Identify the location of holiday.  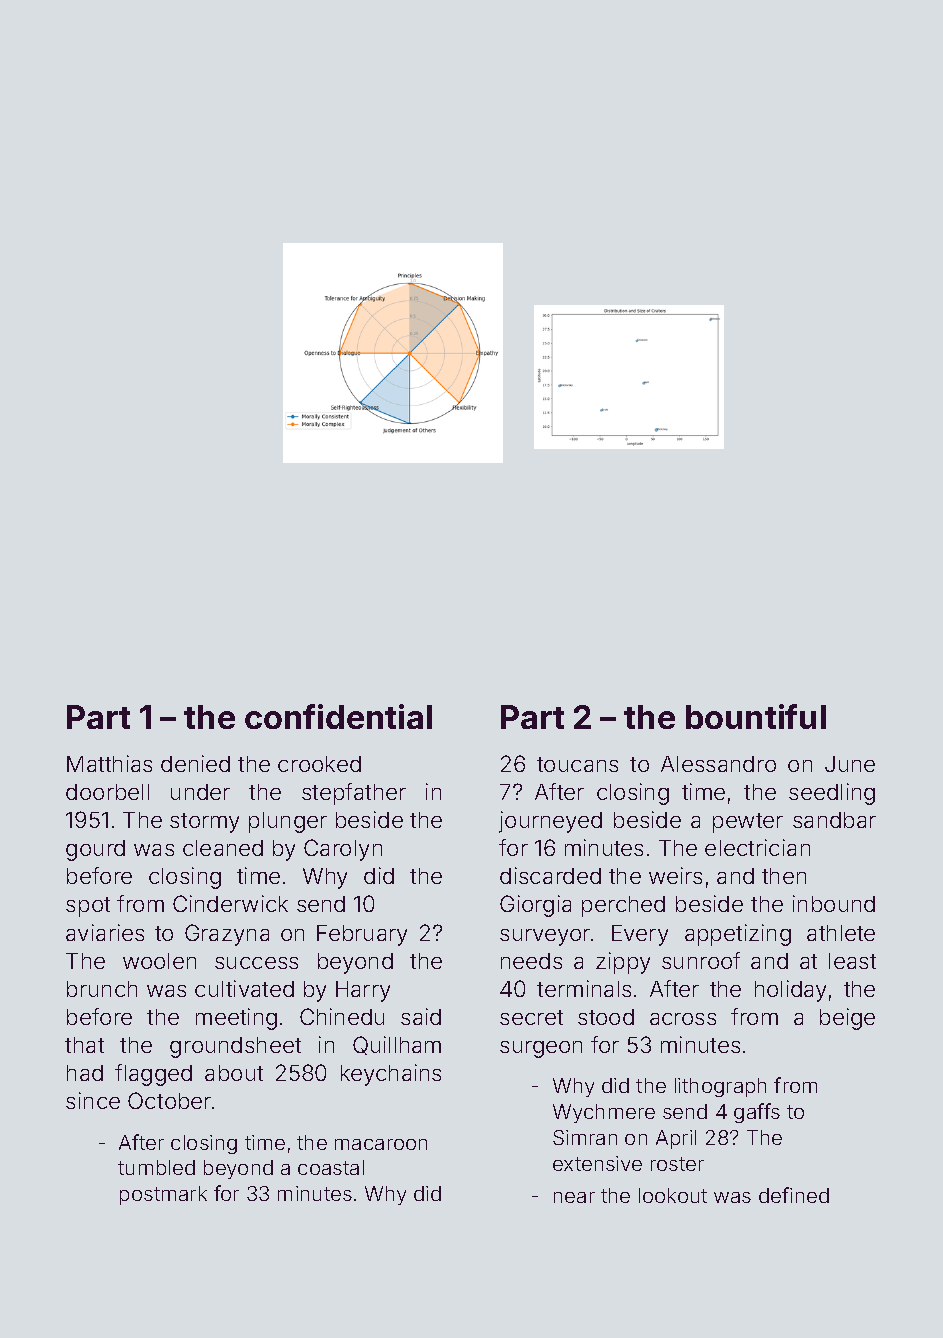
(790, 991).
